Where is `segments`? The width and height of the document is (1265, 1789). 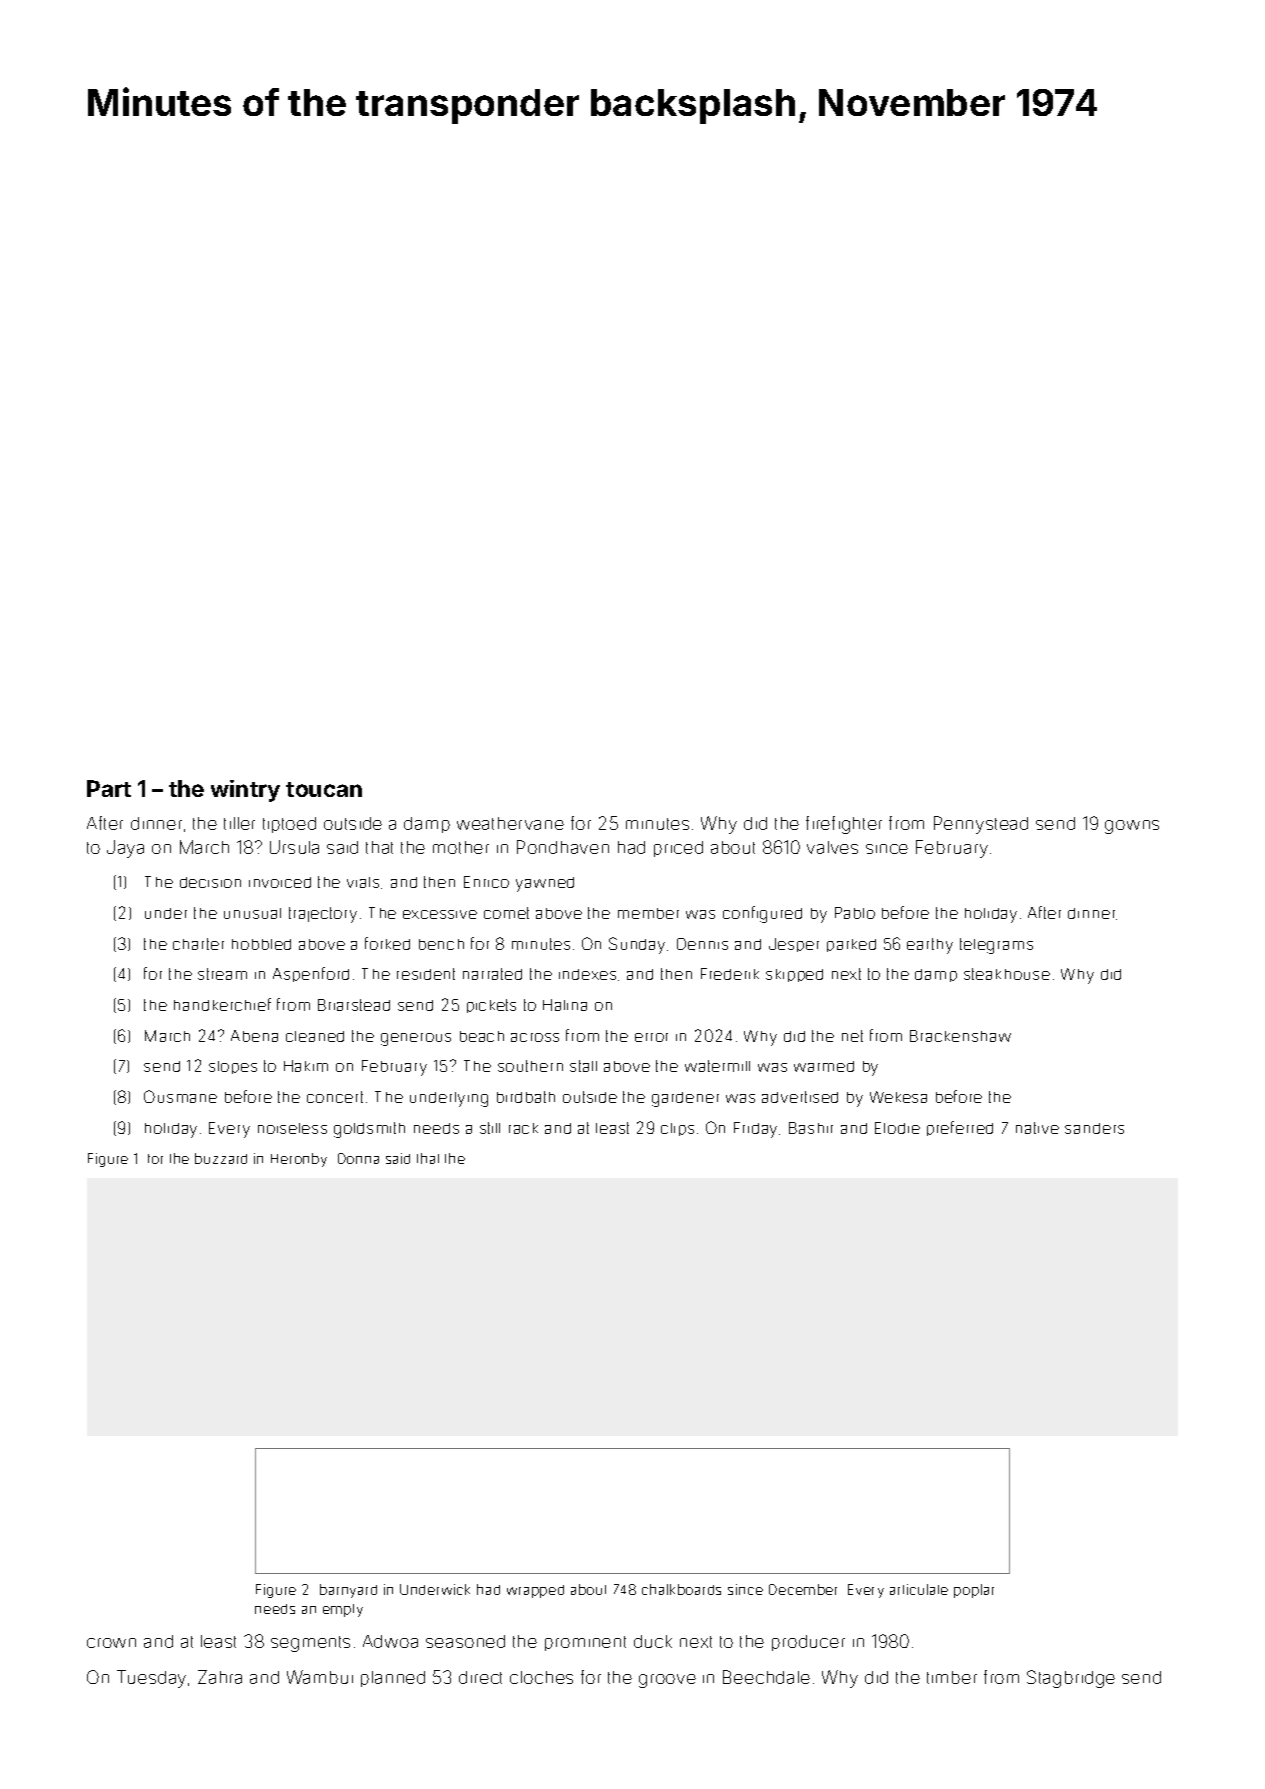
segments is located at coordinates (310, 1644).
